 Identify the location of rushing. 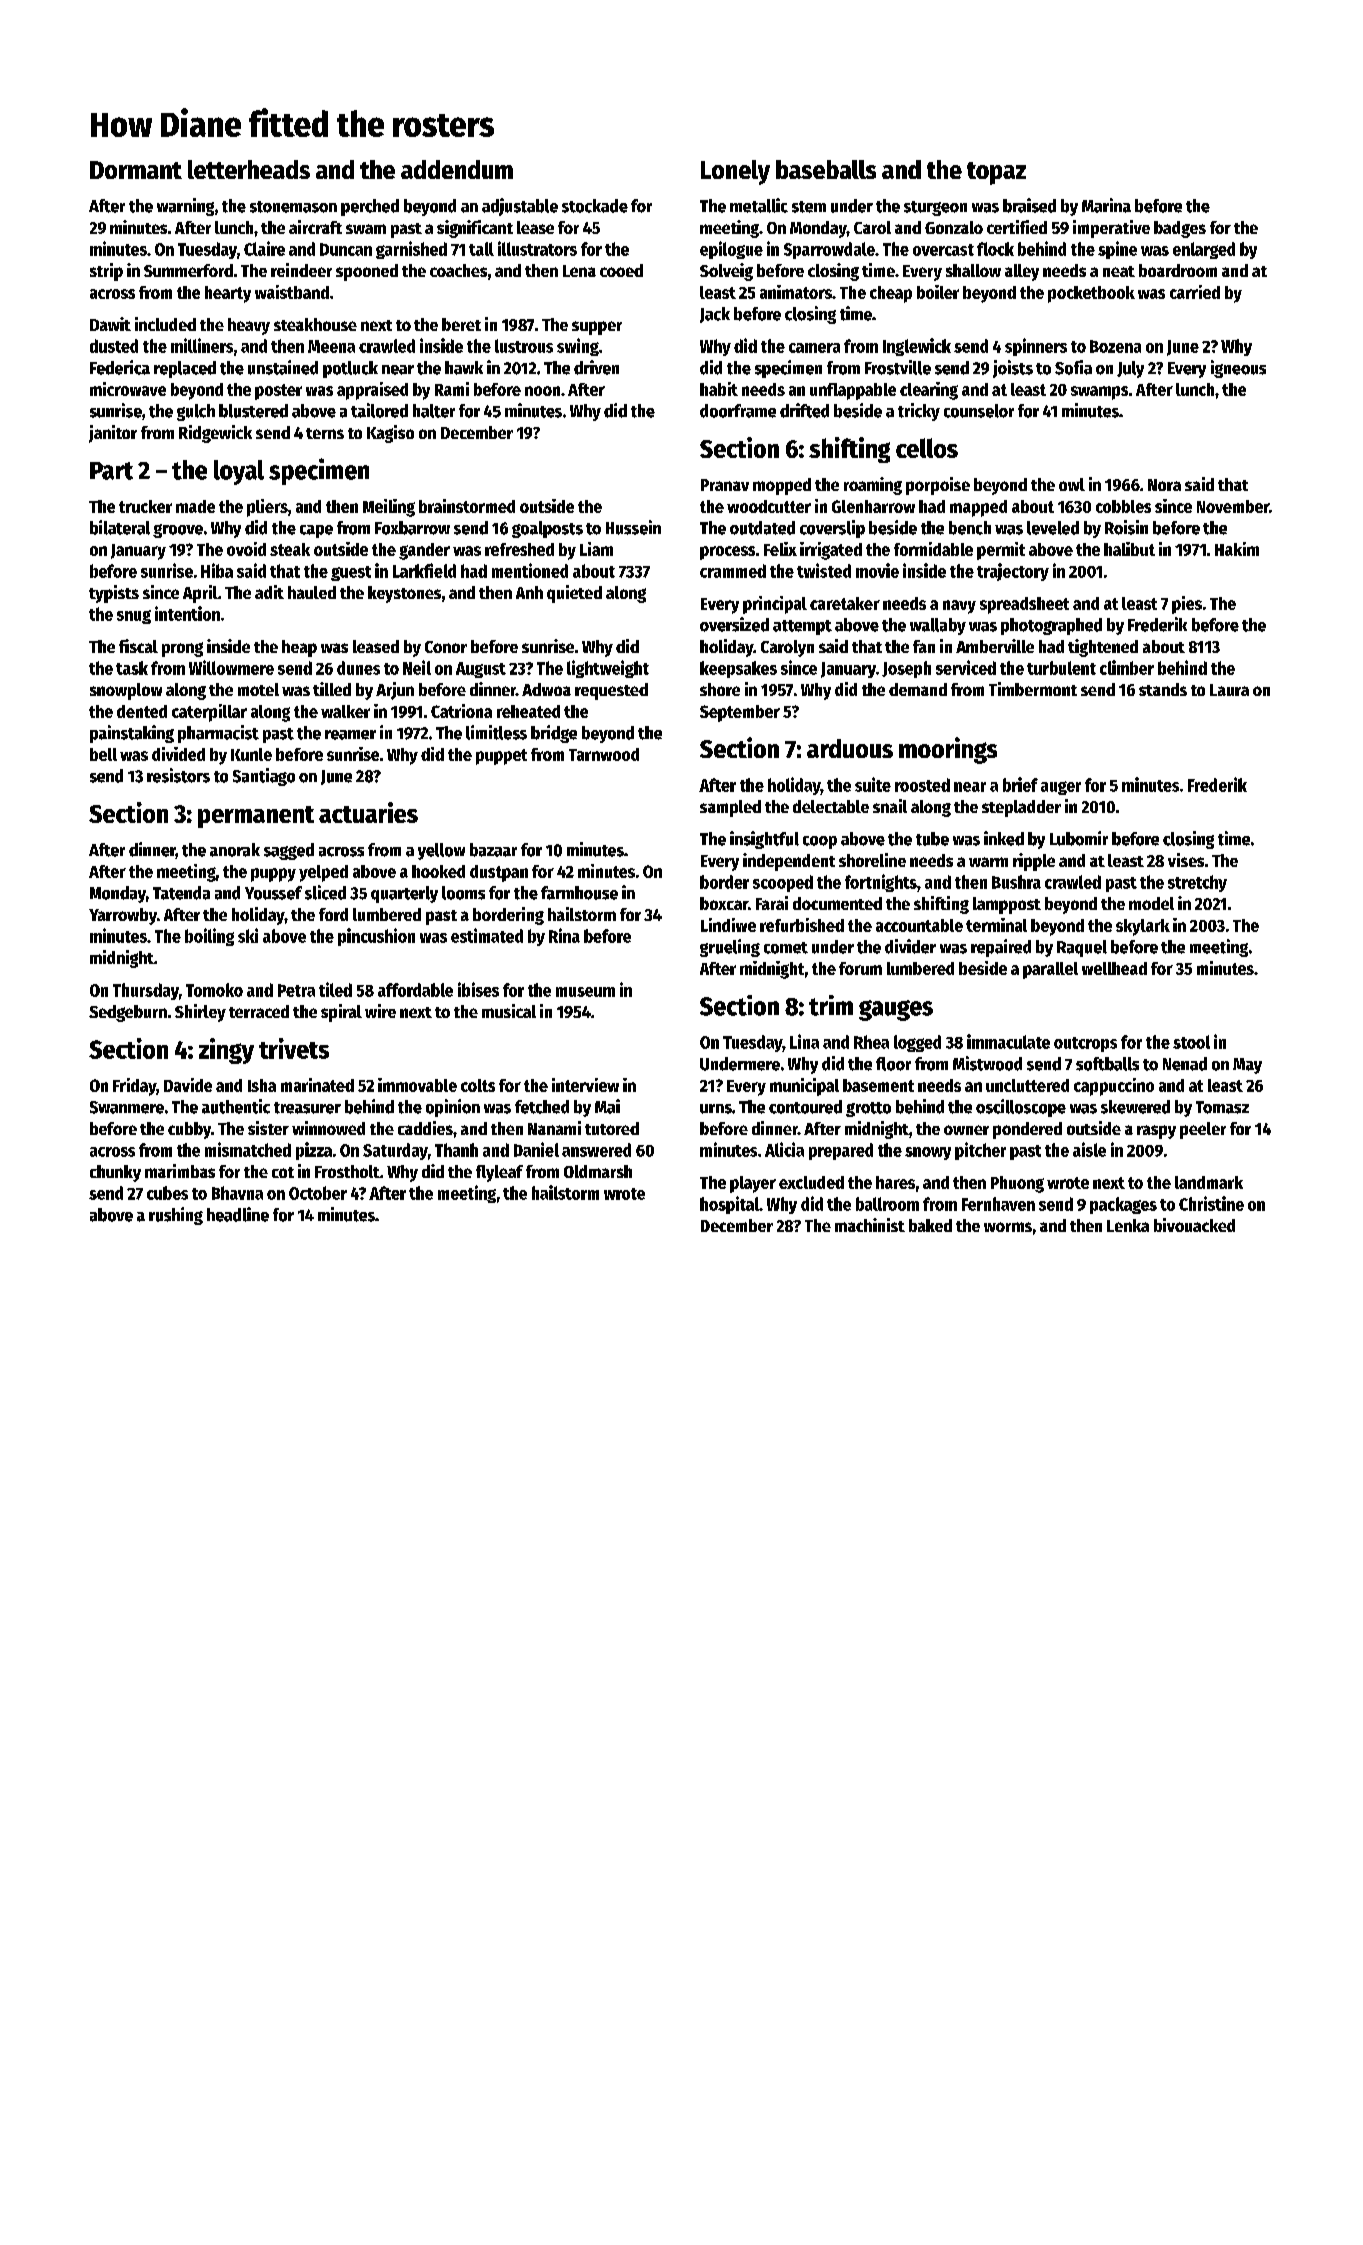
(176, 1216).
